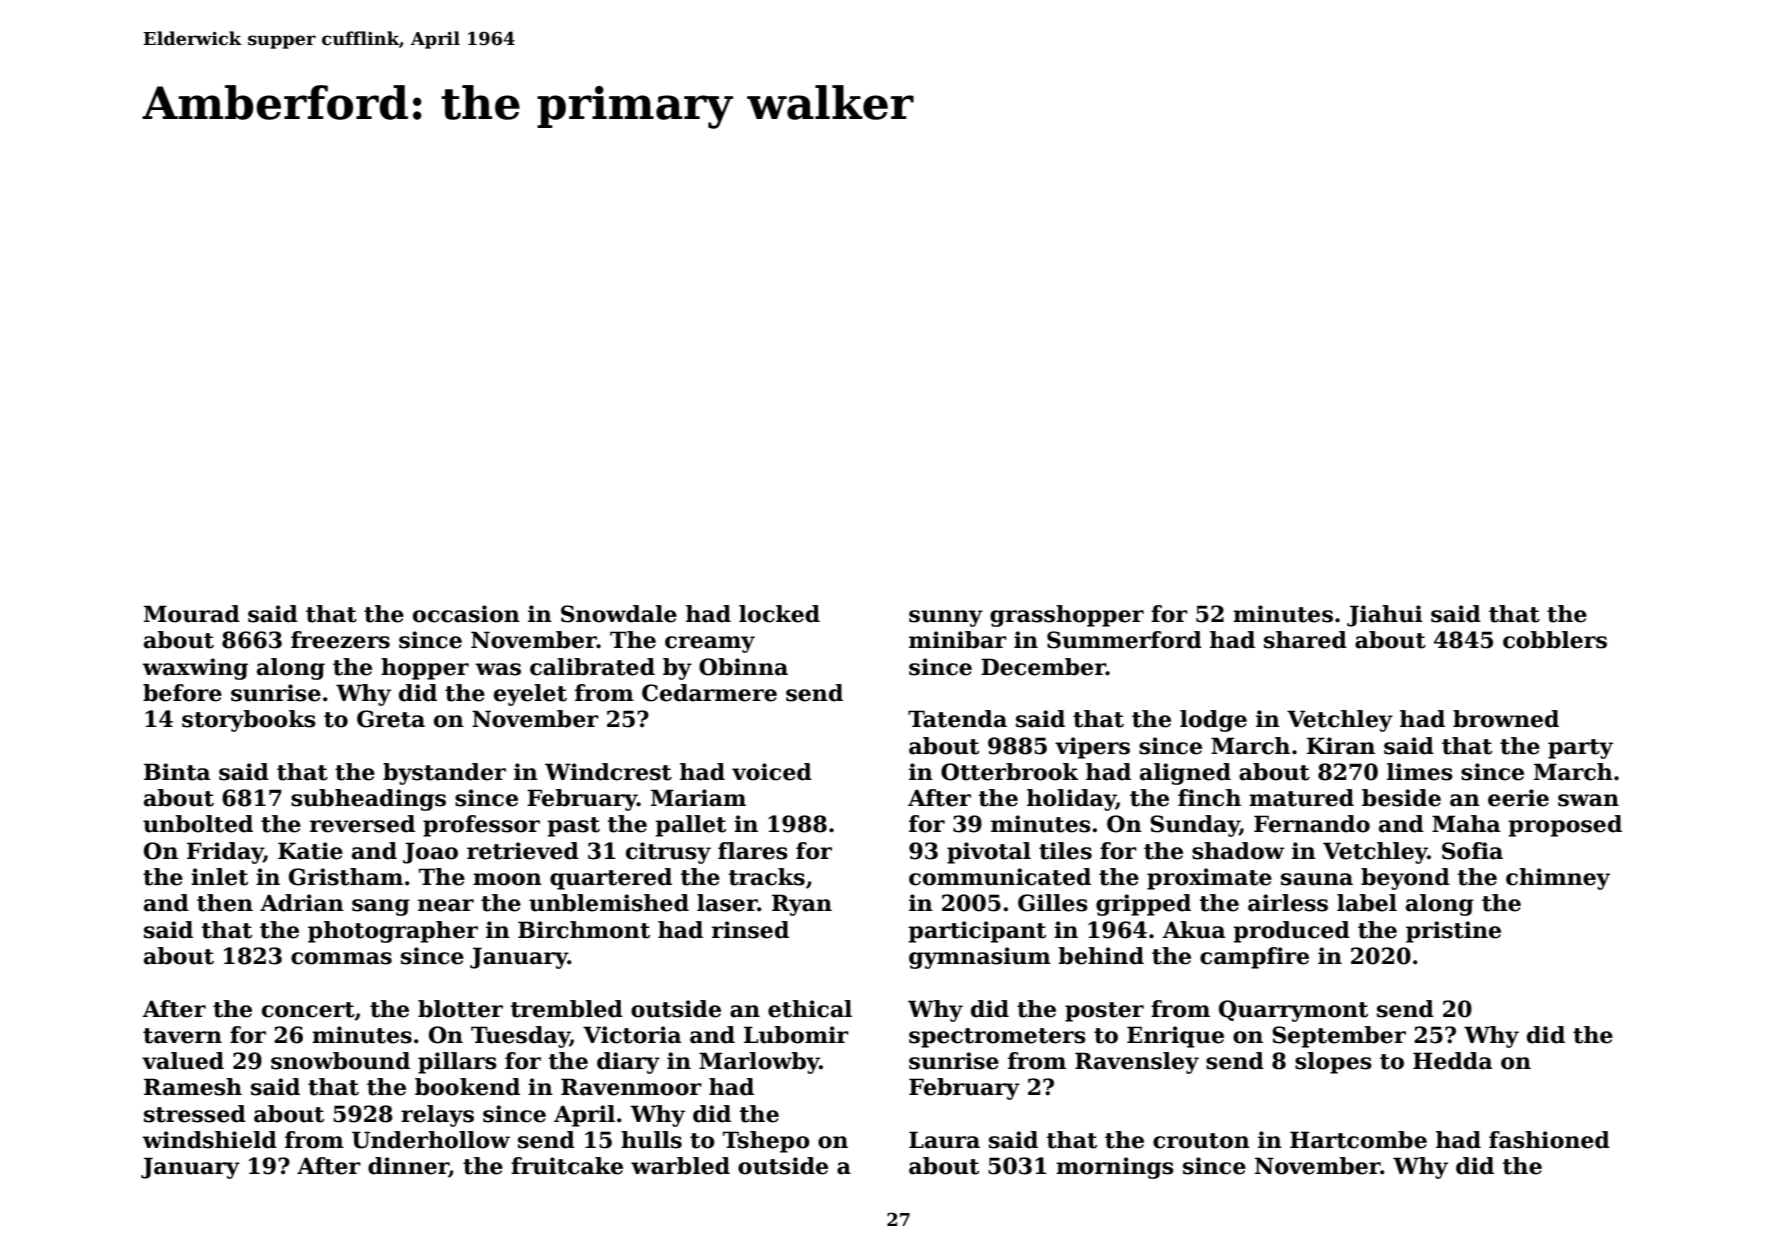 The image size is (1773, 1253). I want to click on Hartcombe, so click(1358, 1140).
